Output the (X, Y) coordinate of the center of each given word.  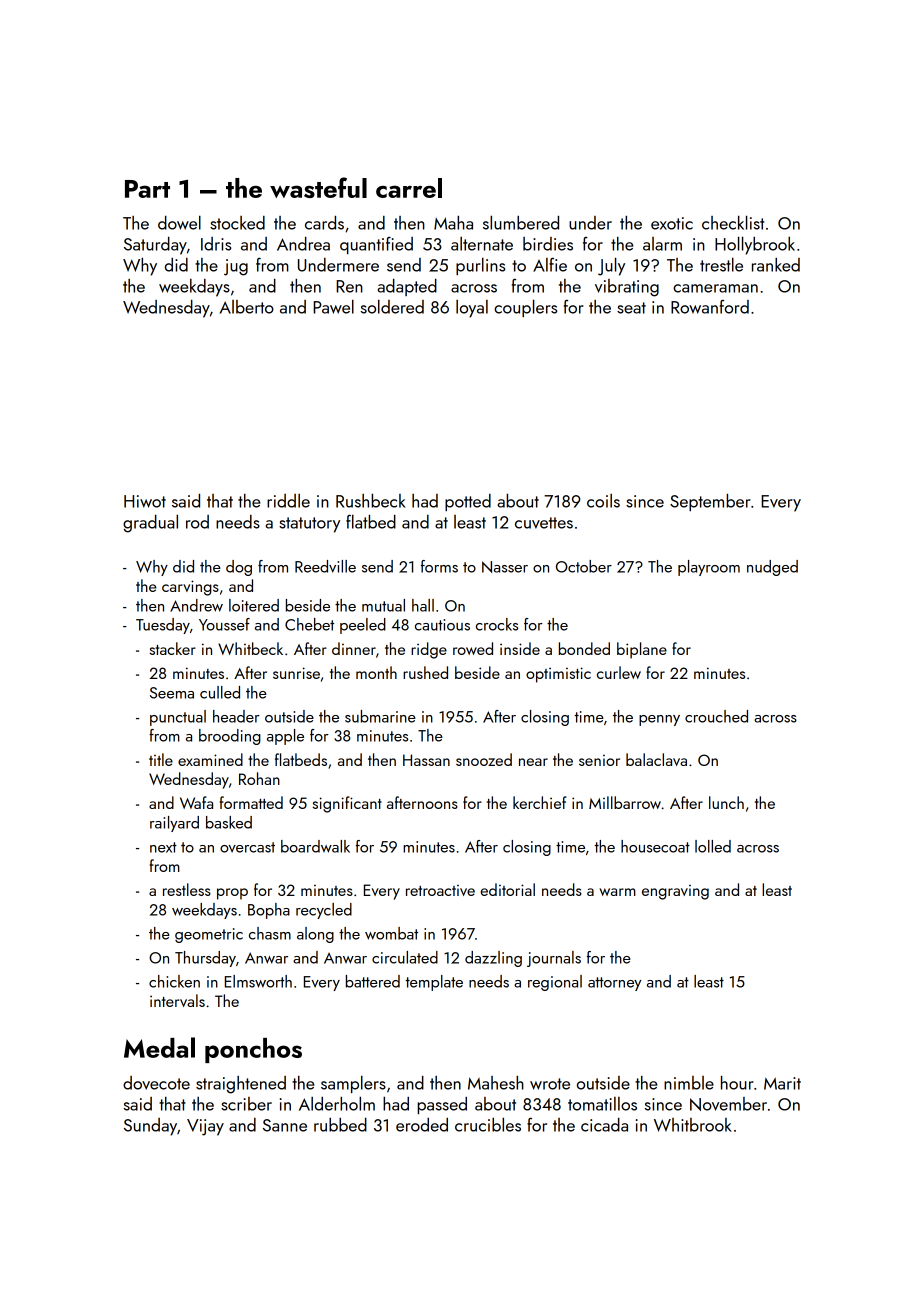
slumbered (521, 223)
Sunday (150, 1127)
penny (659, 720)
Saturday (155, 246)
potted (468, 502)
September (710, 502)
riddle (288, 501)
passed (442, 1105)
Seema (172, 693)
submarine (380, 716)
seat (631, 308)
